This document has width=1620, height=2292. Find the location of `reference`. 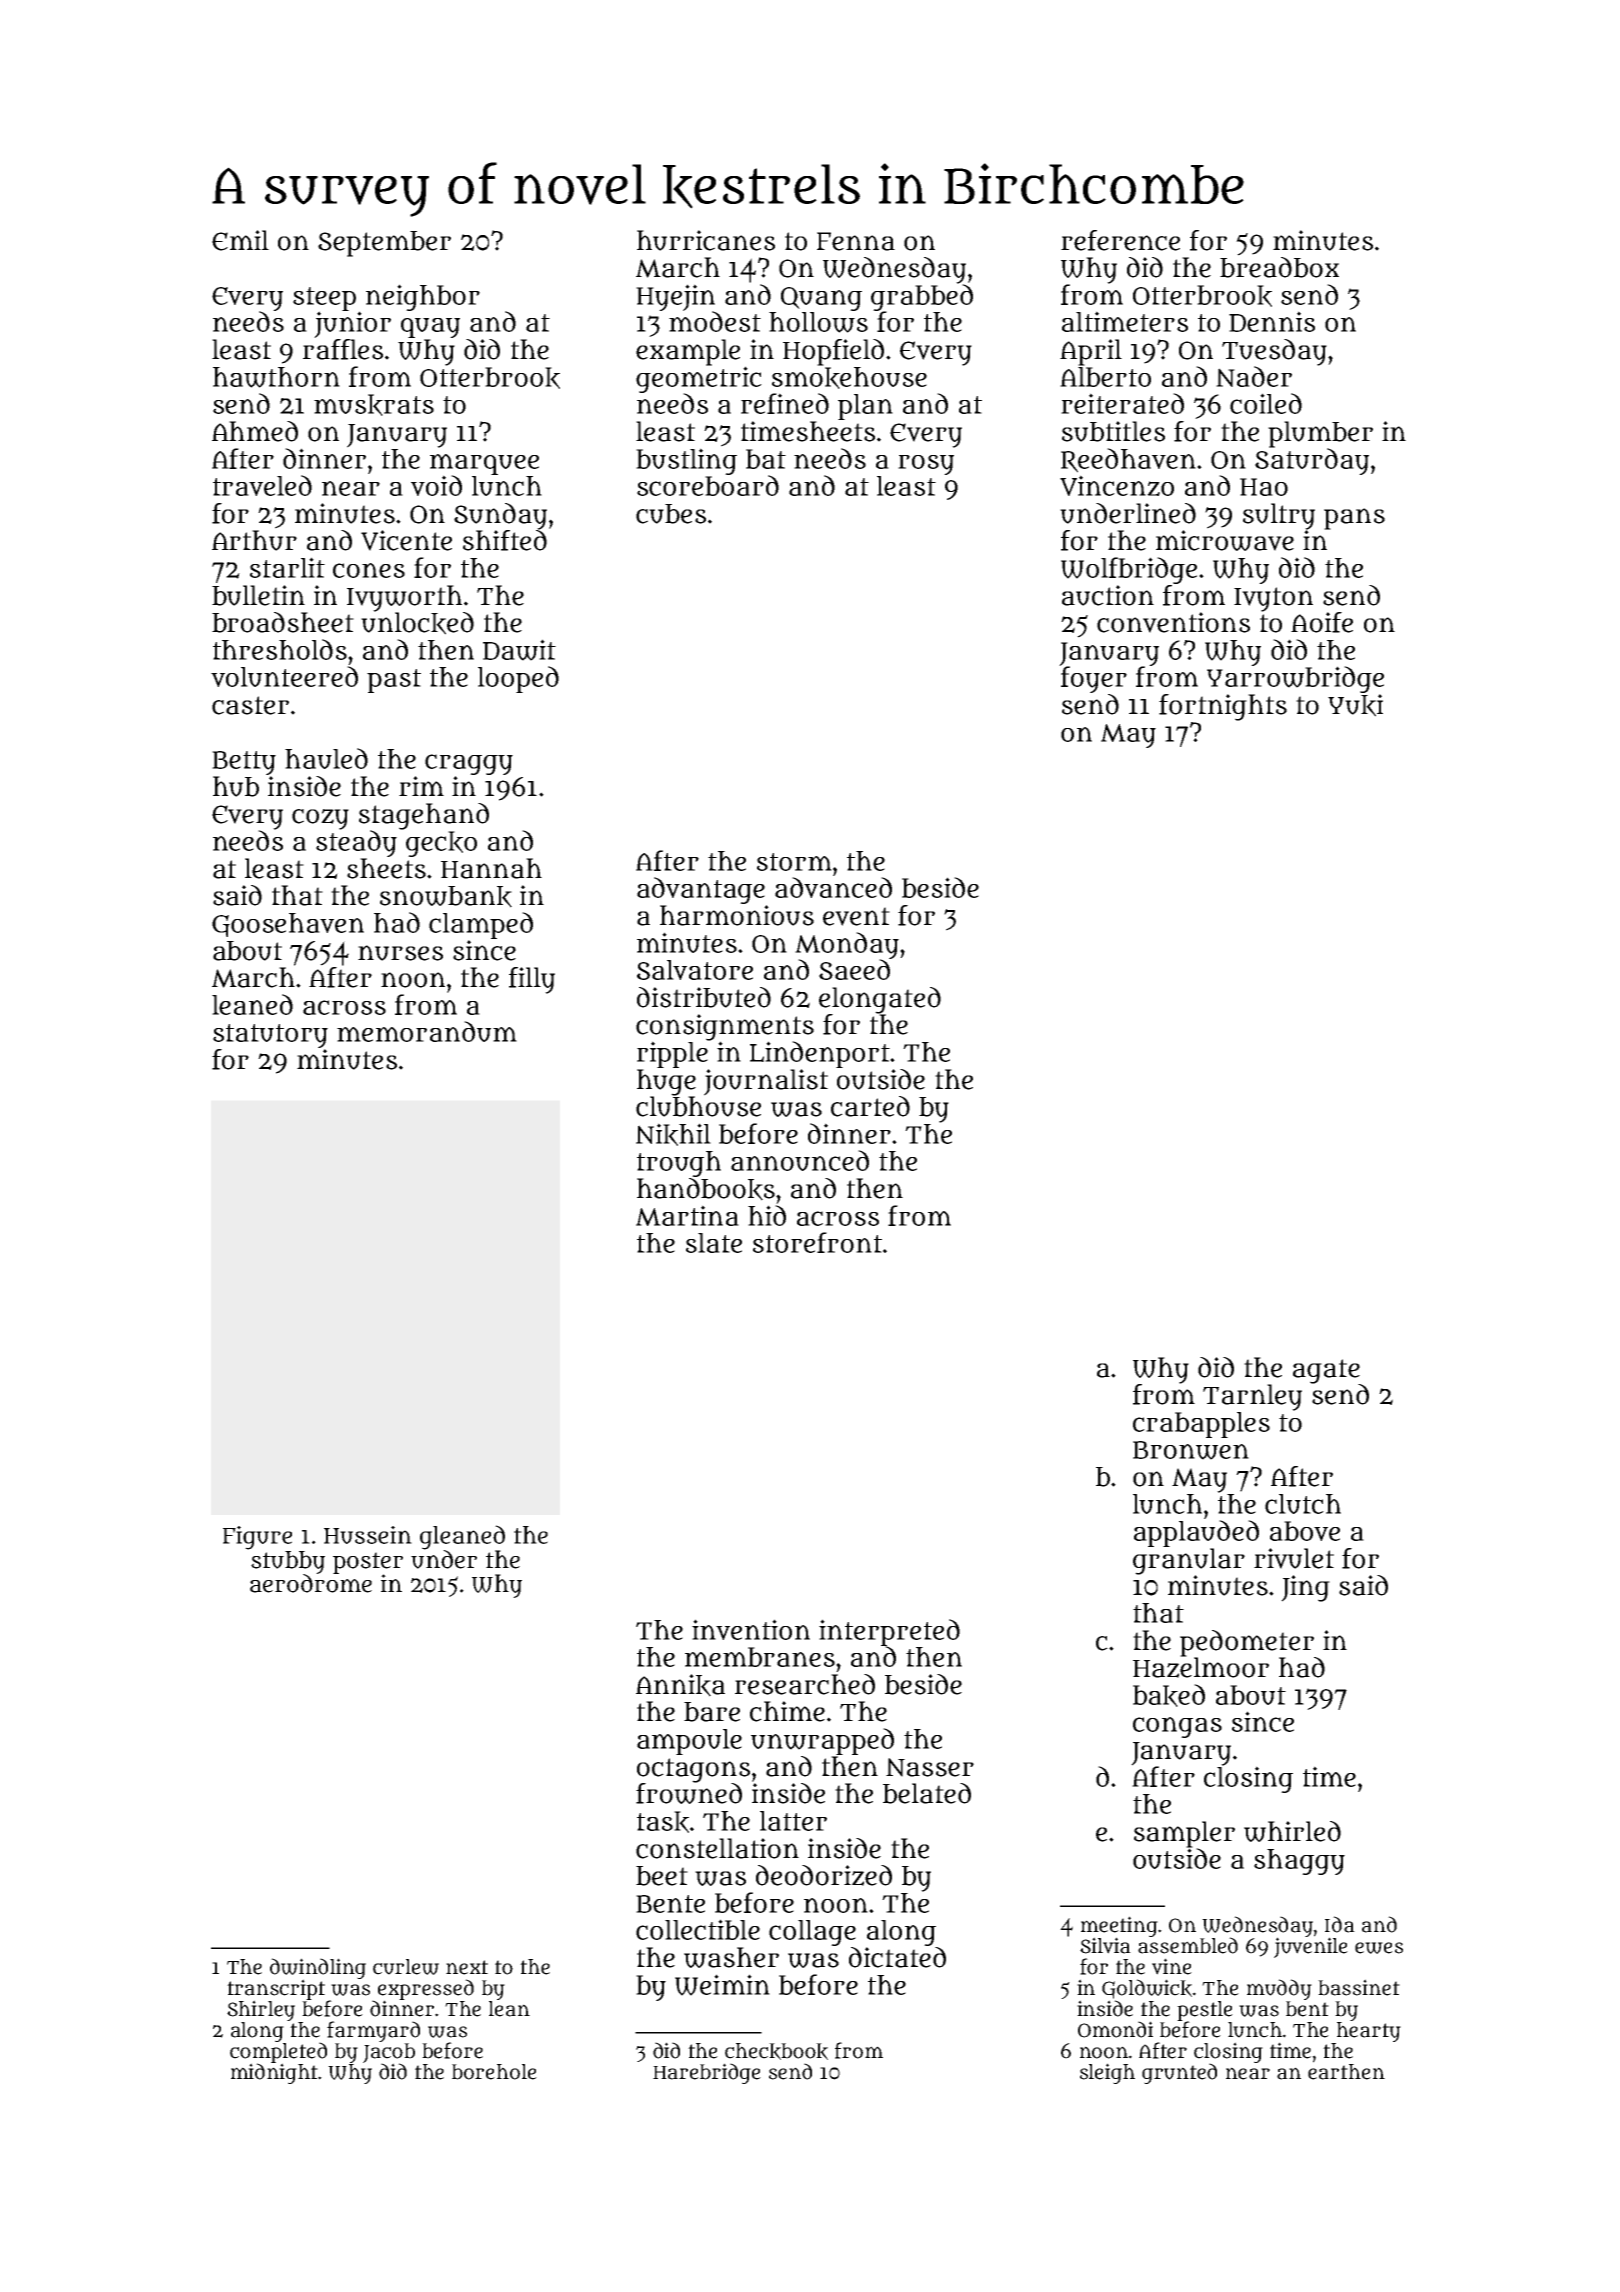

reference is located at coordinates (1120, 240).
